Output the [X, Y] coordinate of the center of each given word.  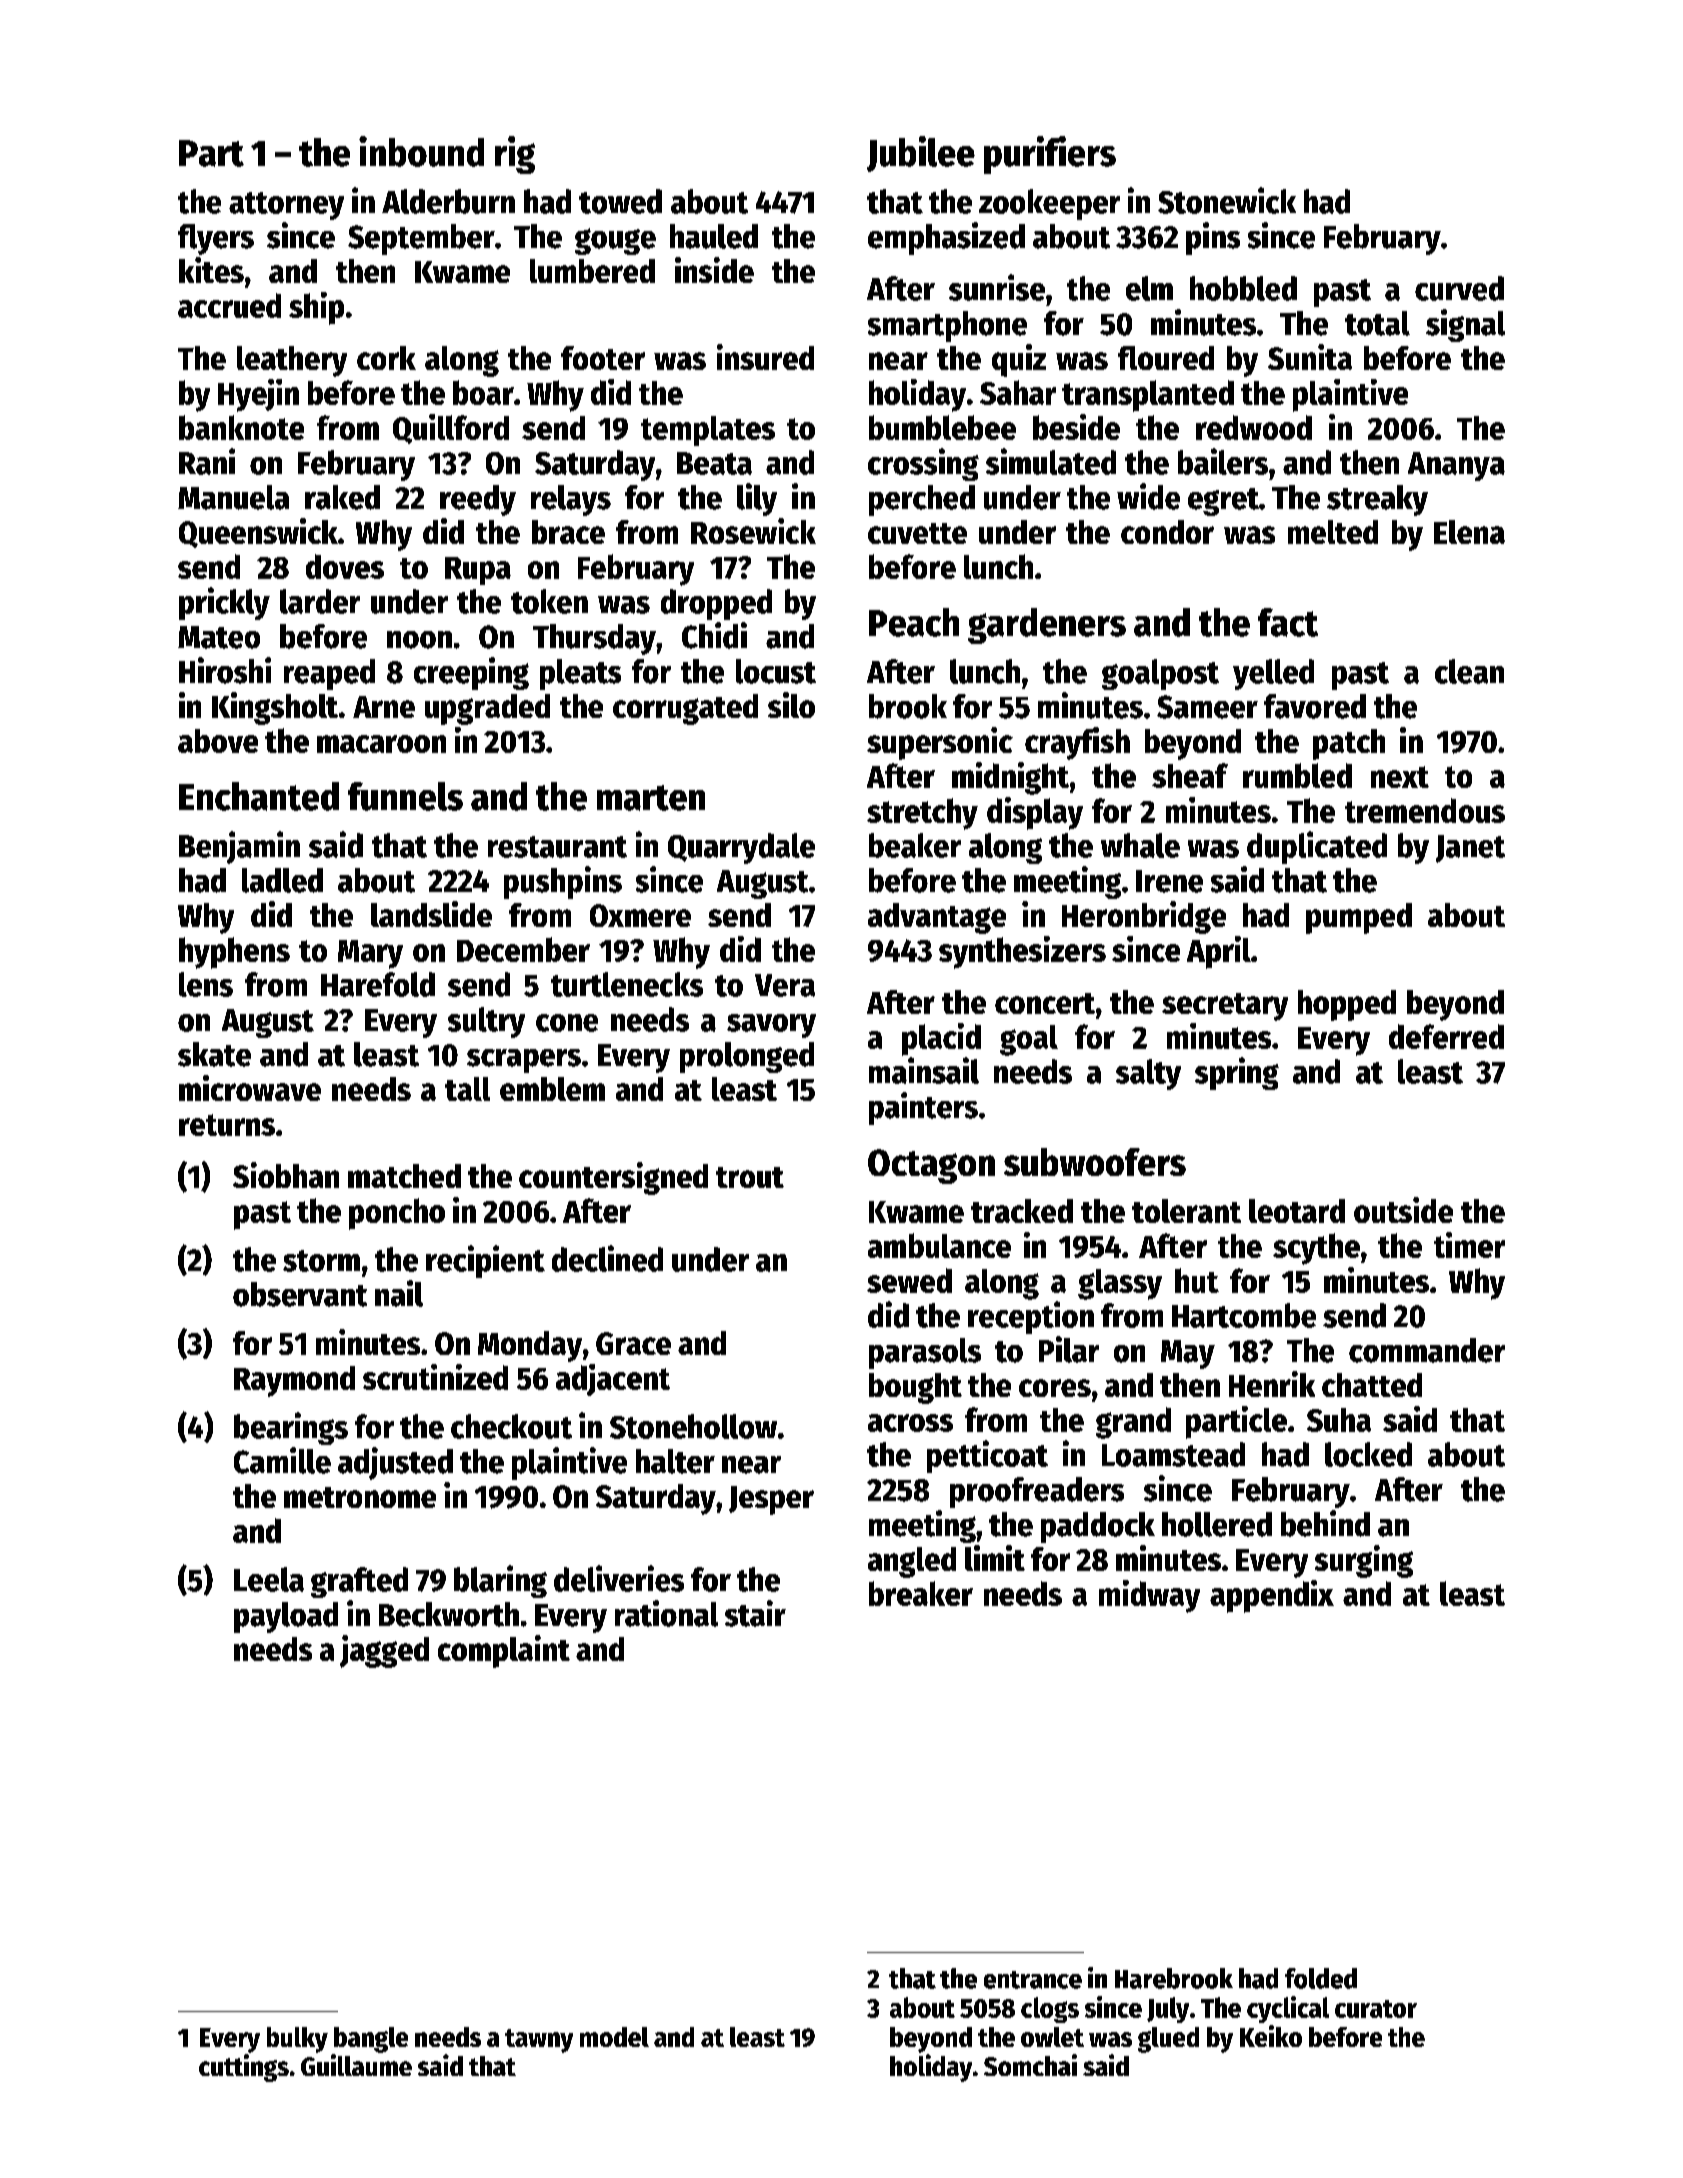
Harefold [378, 984]
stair [755, 1613]
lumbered [592, 271]
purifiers [1050, 155]
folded [1321, 1978]
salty [1148, 1074]
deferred [1446, 1036]
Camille [282, 1460]
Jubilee [921, 154]
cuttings [244, 2068]
